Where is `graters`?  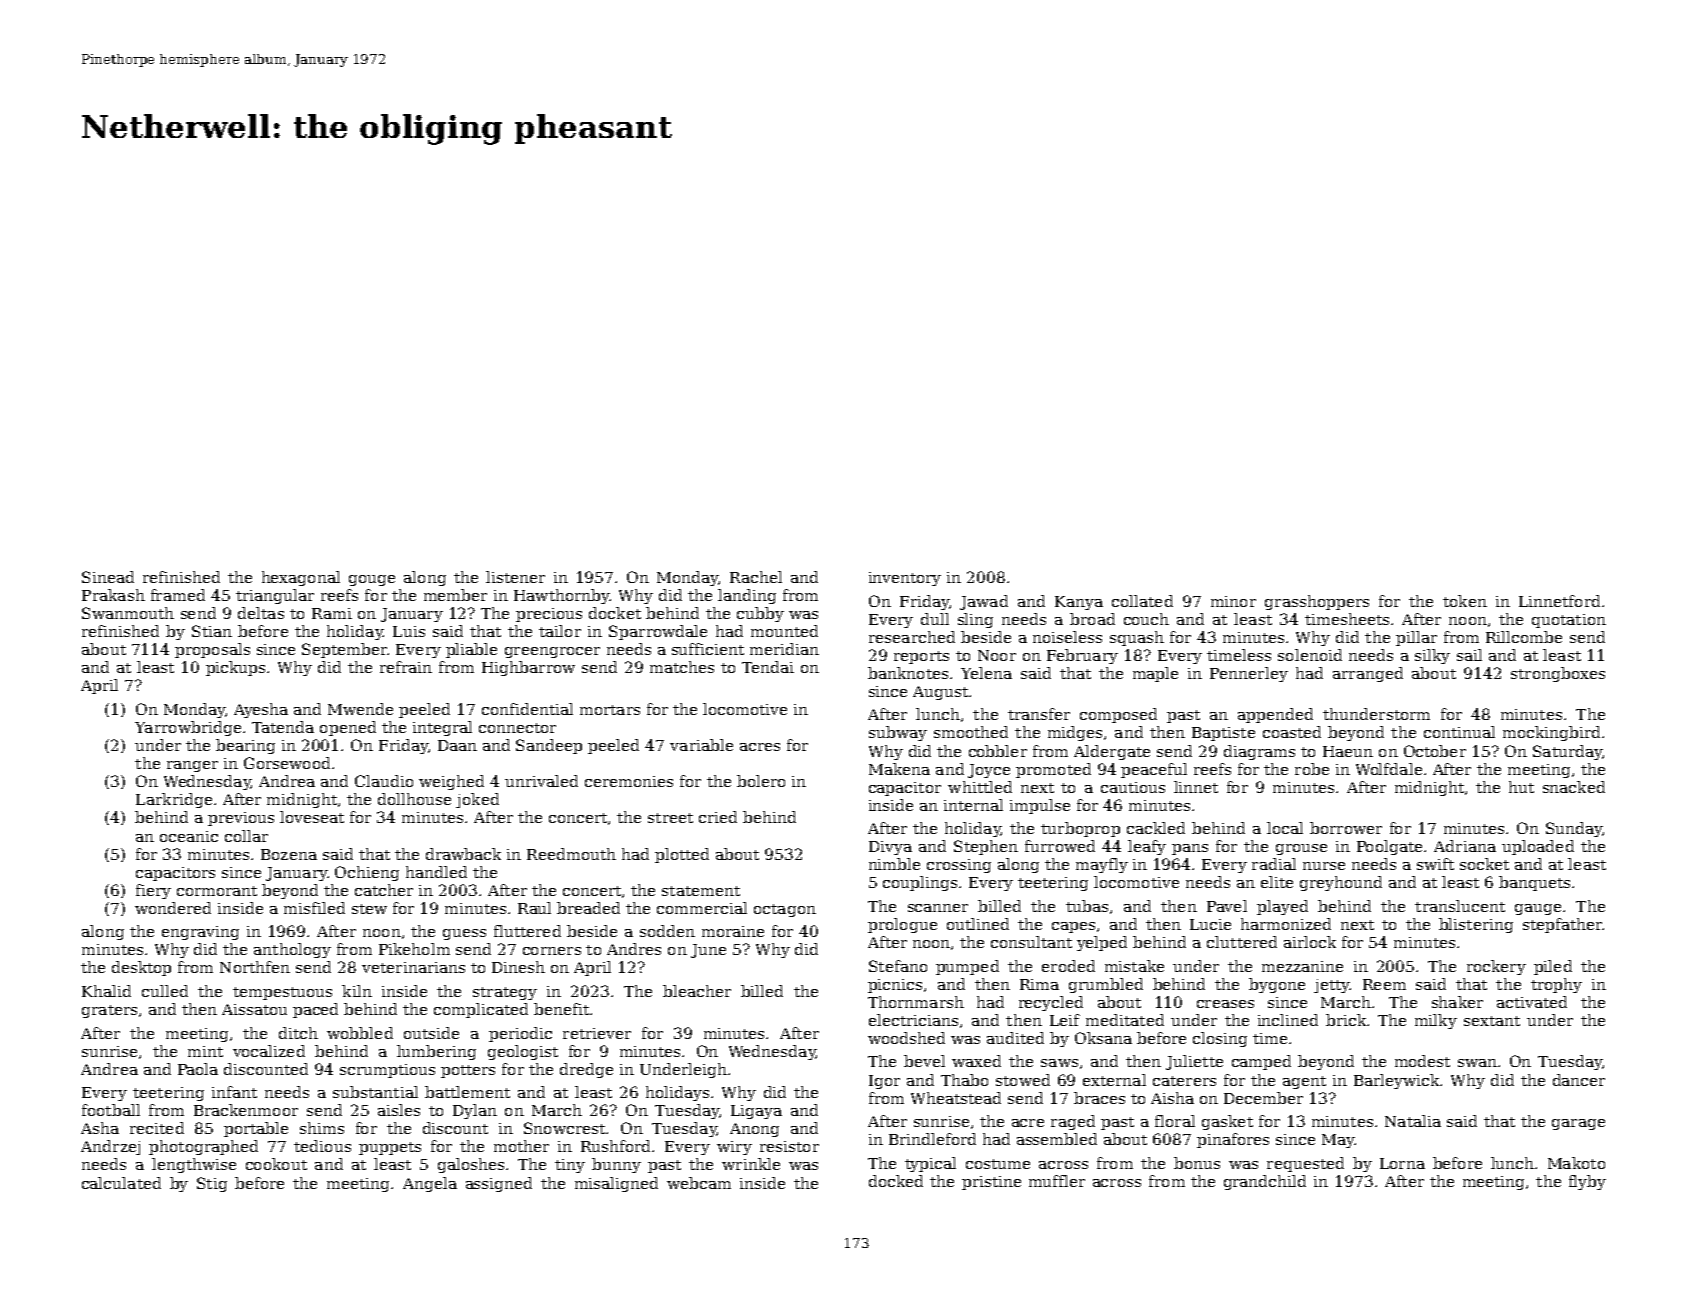
graters is located at coordinates (109, 1011).
